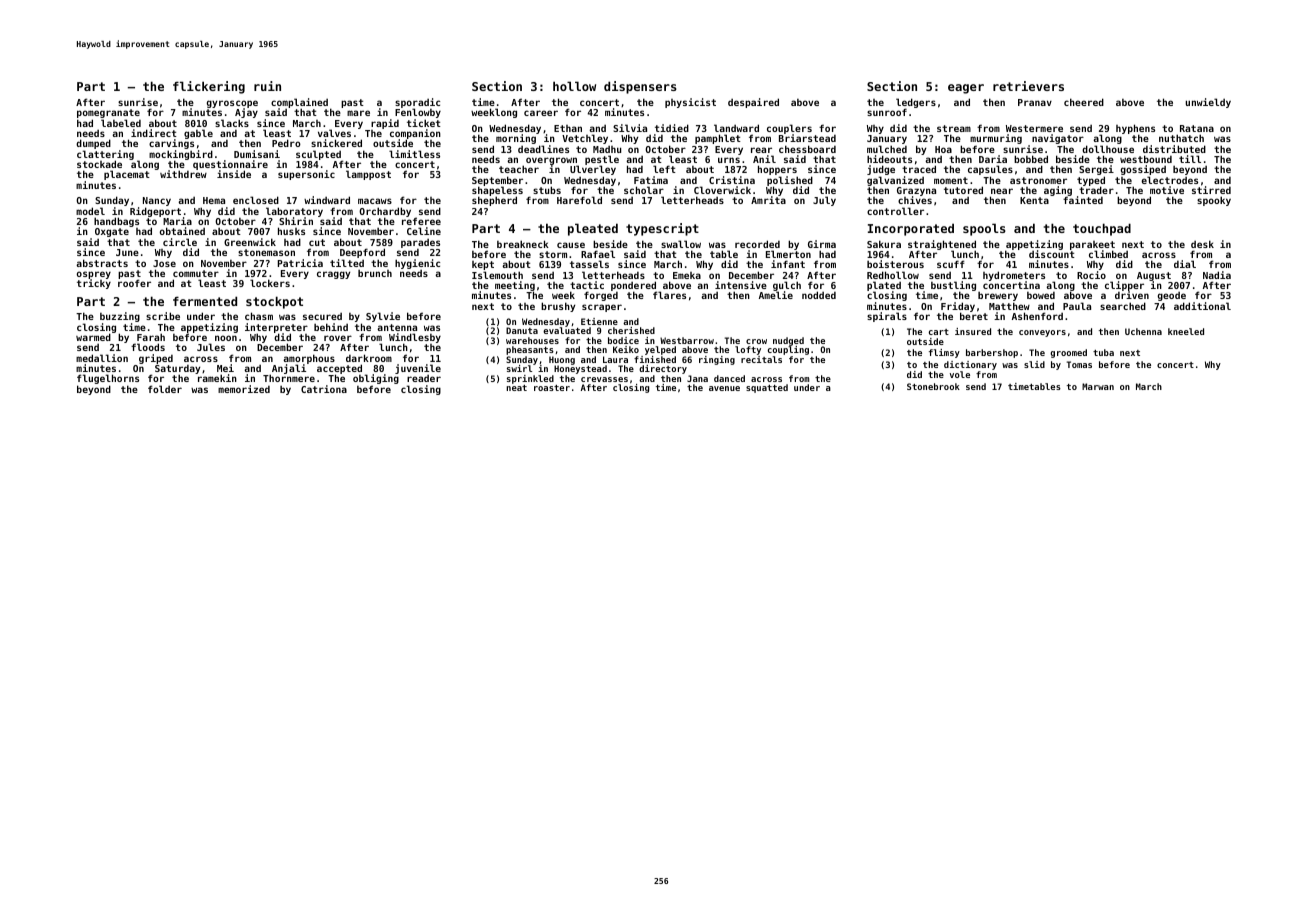  Describe the element at coordinates (324, 389) in the image. I see `Catriona` at that location.
